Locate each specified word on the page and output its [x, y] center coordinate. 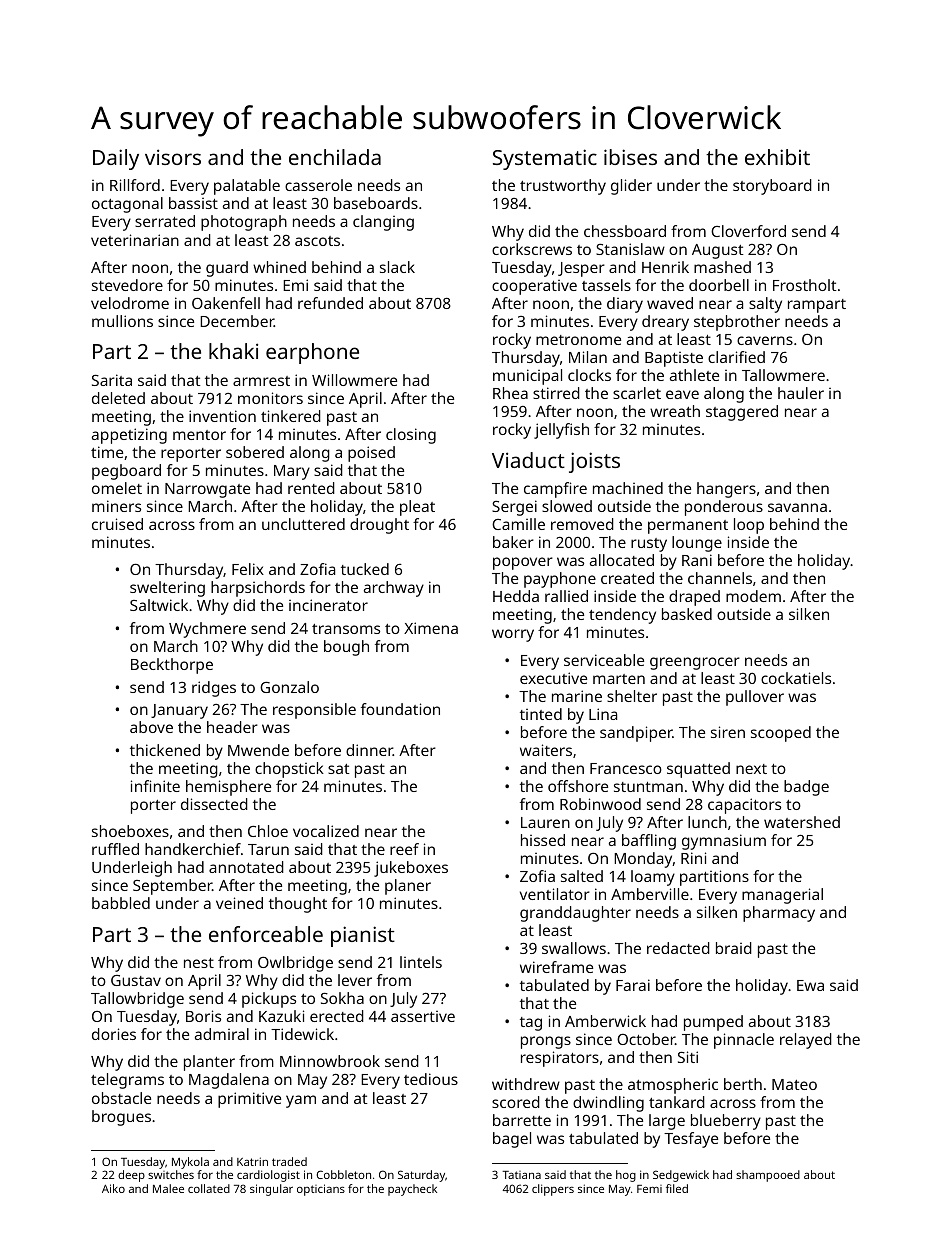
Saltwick [159, 605]
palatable [247, 187]
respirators [560, 1059]
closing [411, 436]
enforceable [266, 934]
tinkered [291, 416]
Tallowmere [783, 375]
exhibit [777, 157]
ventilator [555, 894]
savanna [797, 507]
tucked [365, 569]
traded [289, 1161]
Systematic [545, 159]
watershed [802, 822]
